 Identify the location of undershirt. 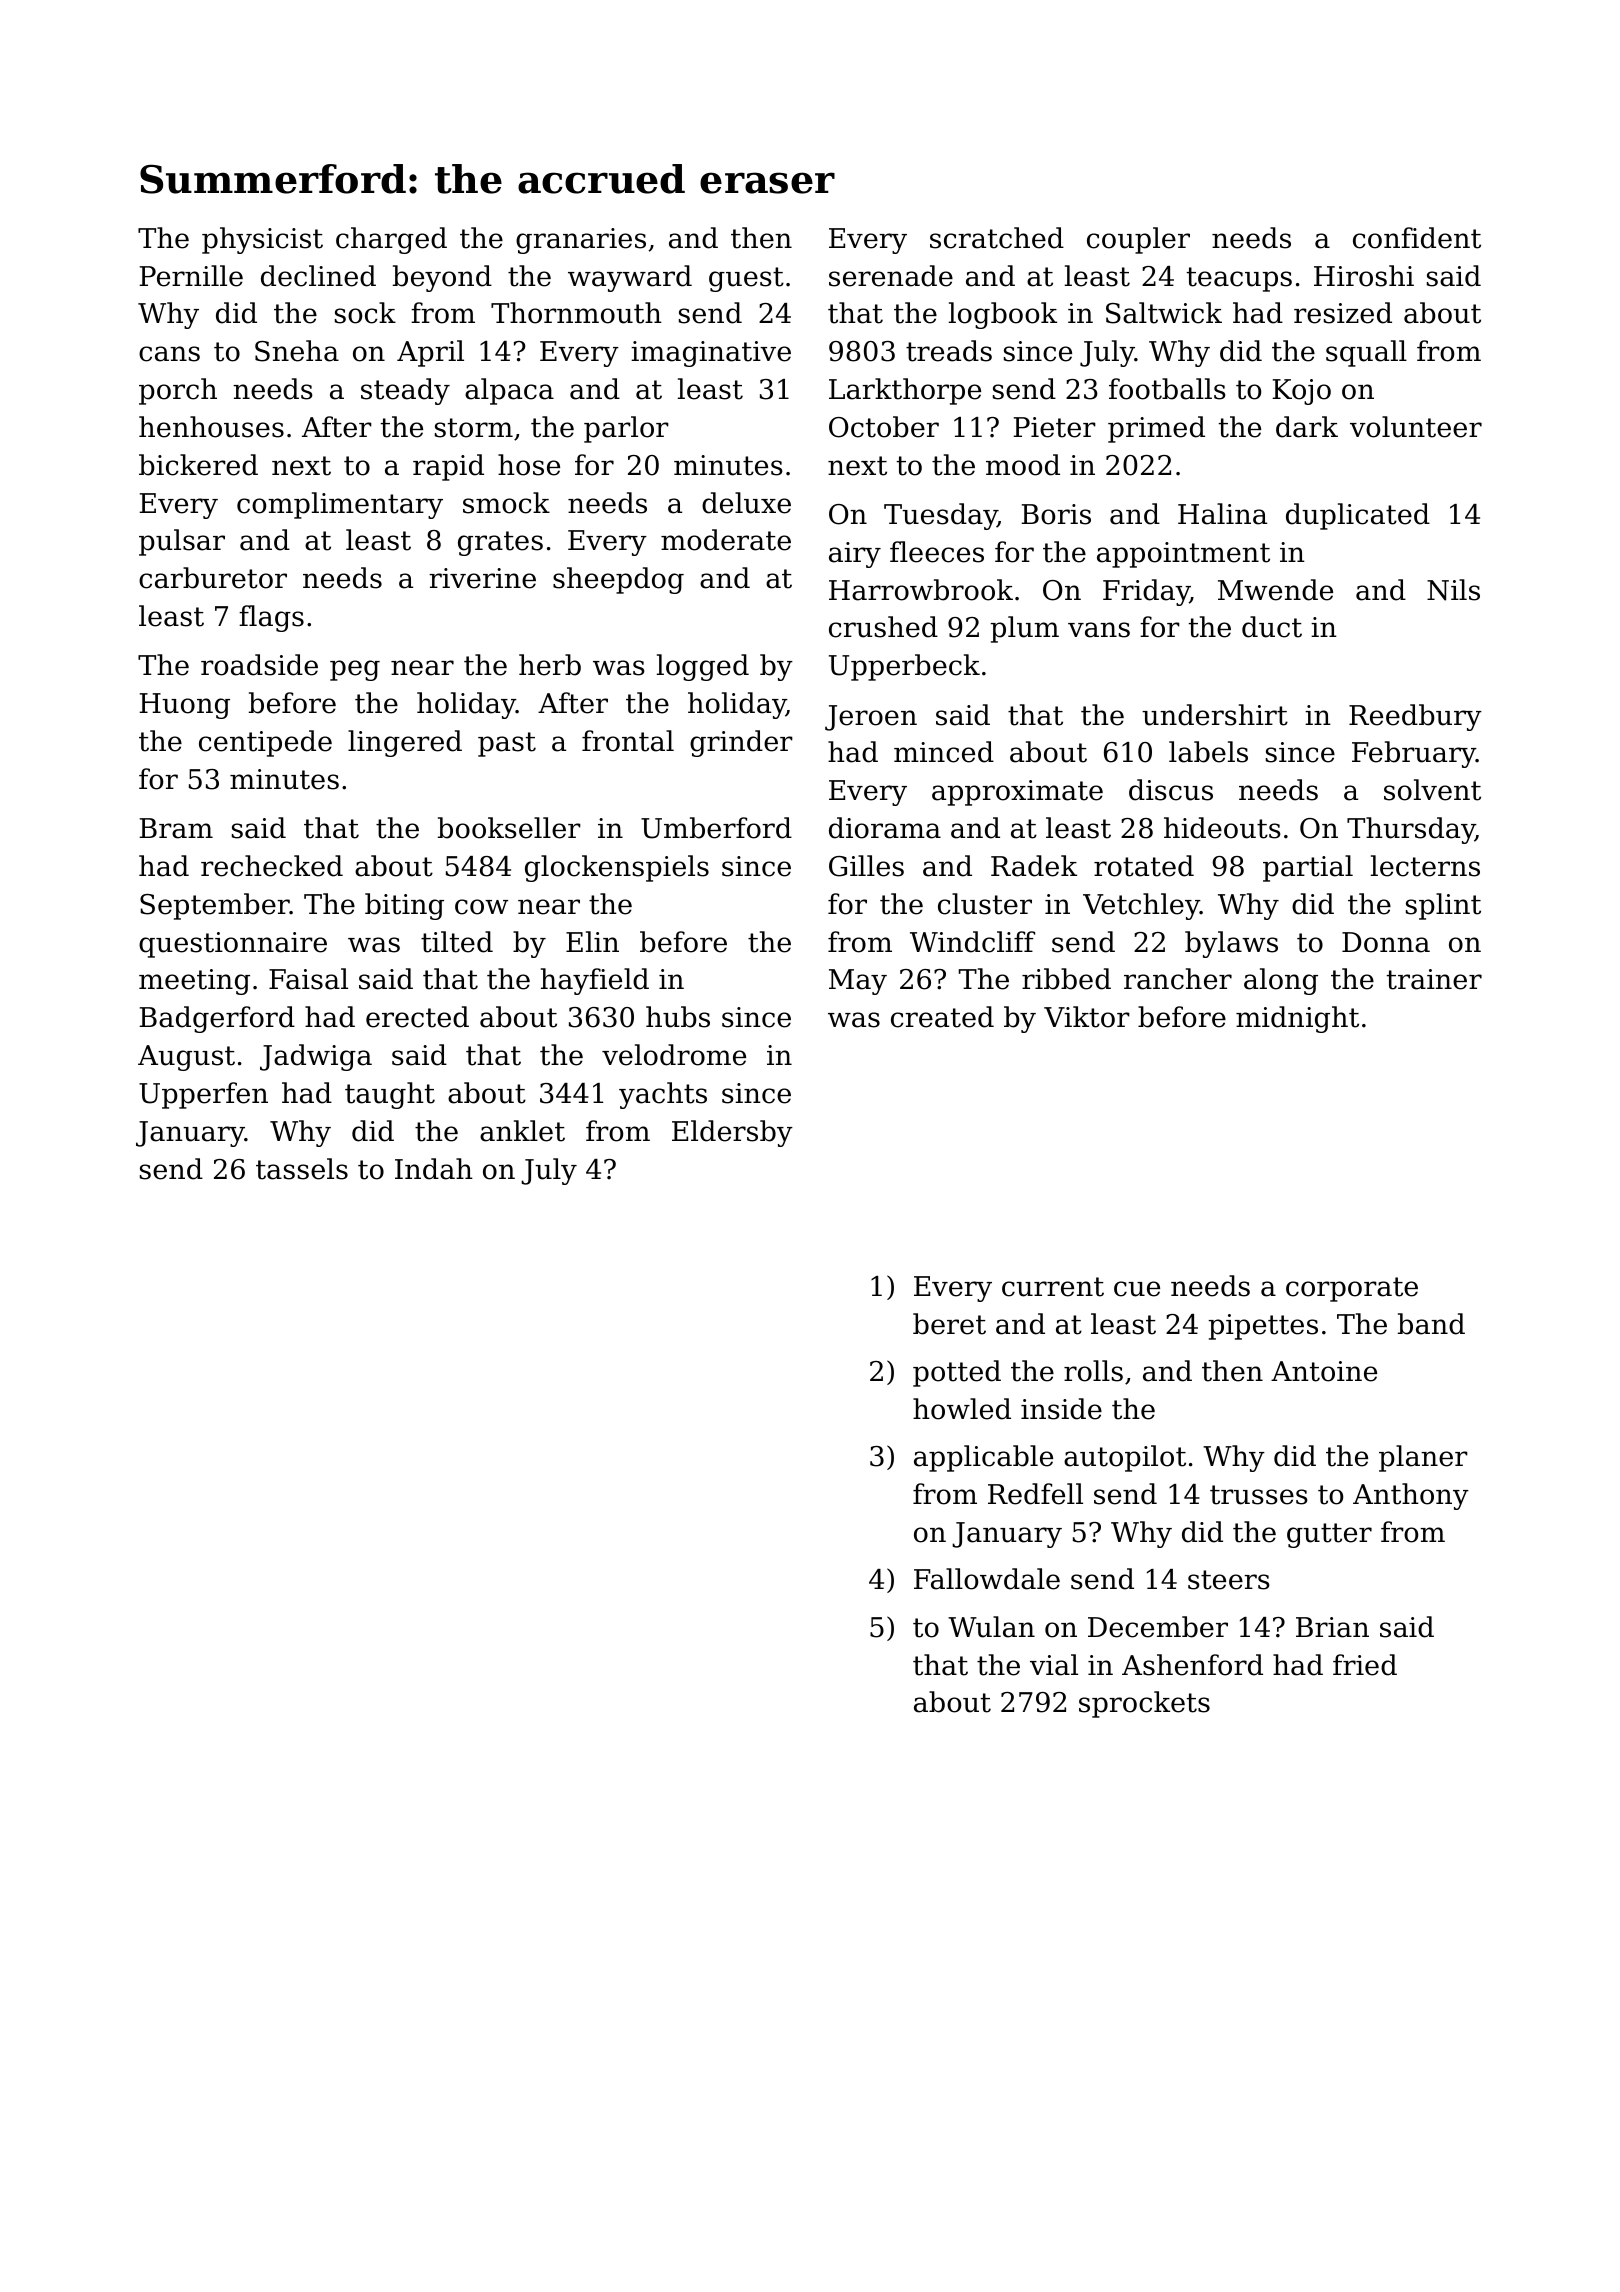
(1215, 715).
